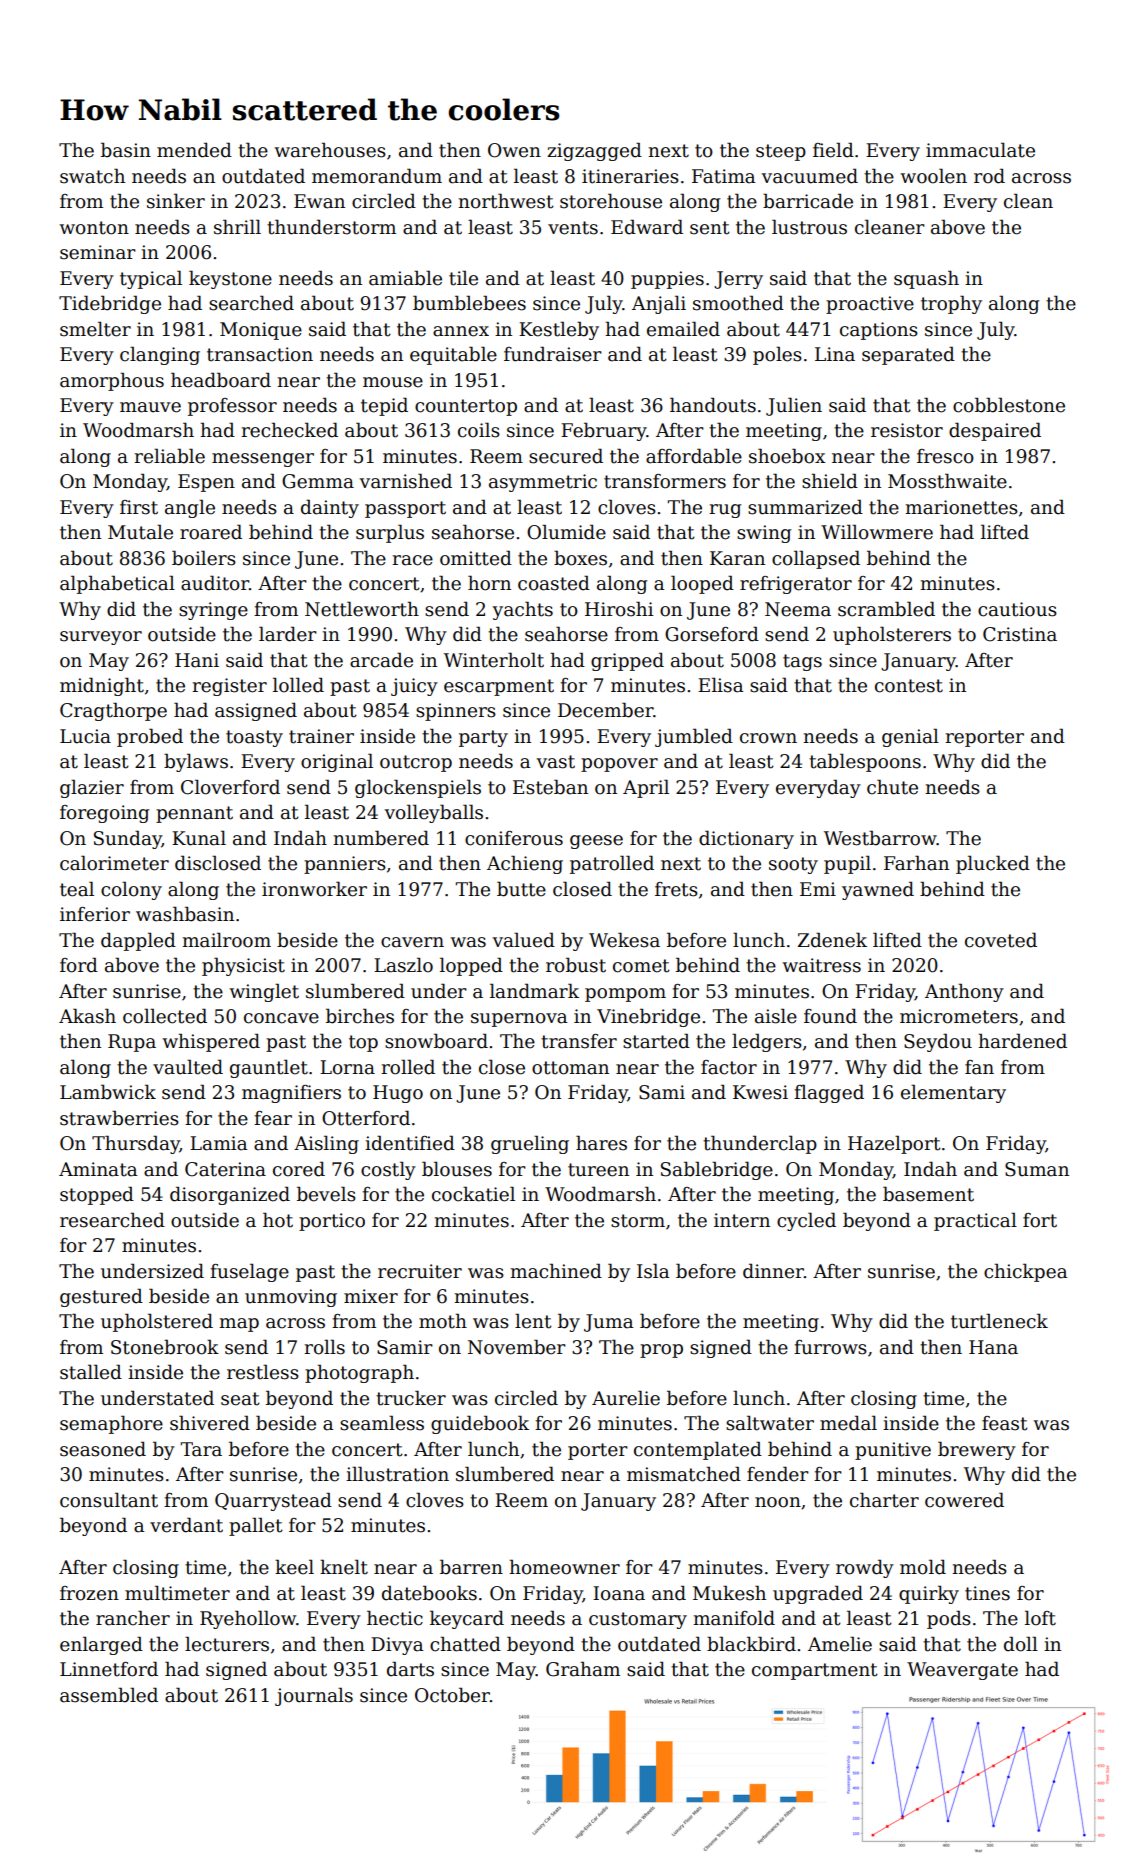 The width and height of the screenshot is (1137, 1873). What do you see at coordinates (337, 762) in the screenshot?
I see `original` at bounding box center [337, 762].
